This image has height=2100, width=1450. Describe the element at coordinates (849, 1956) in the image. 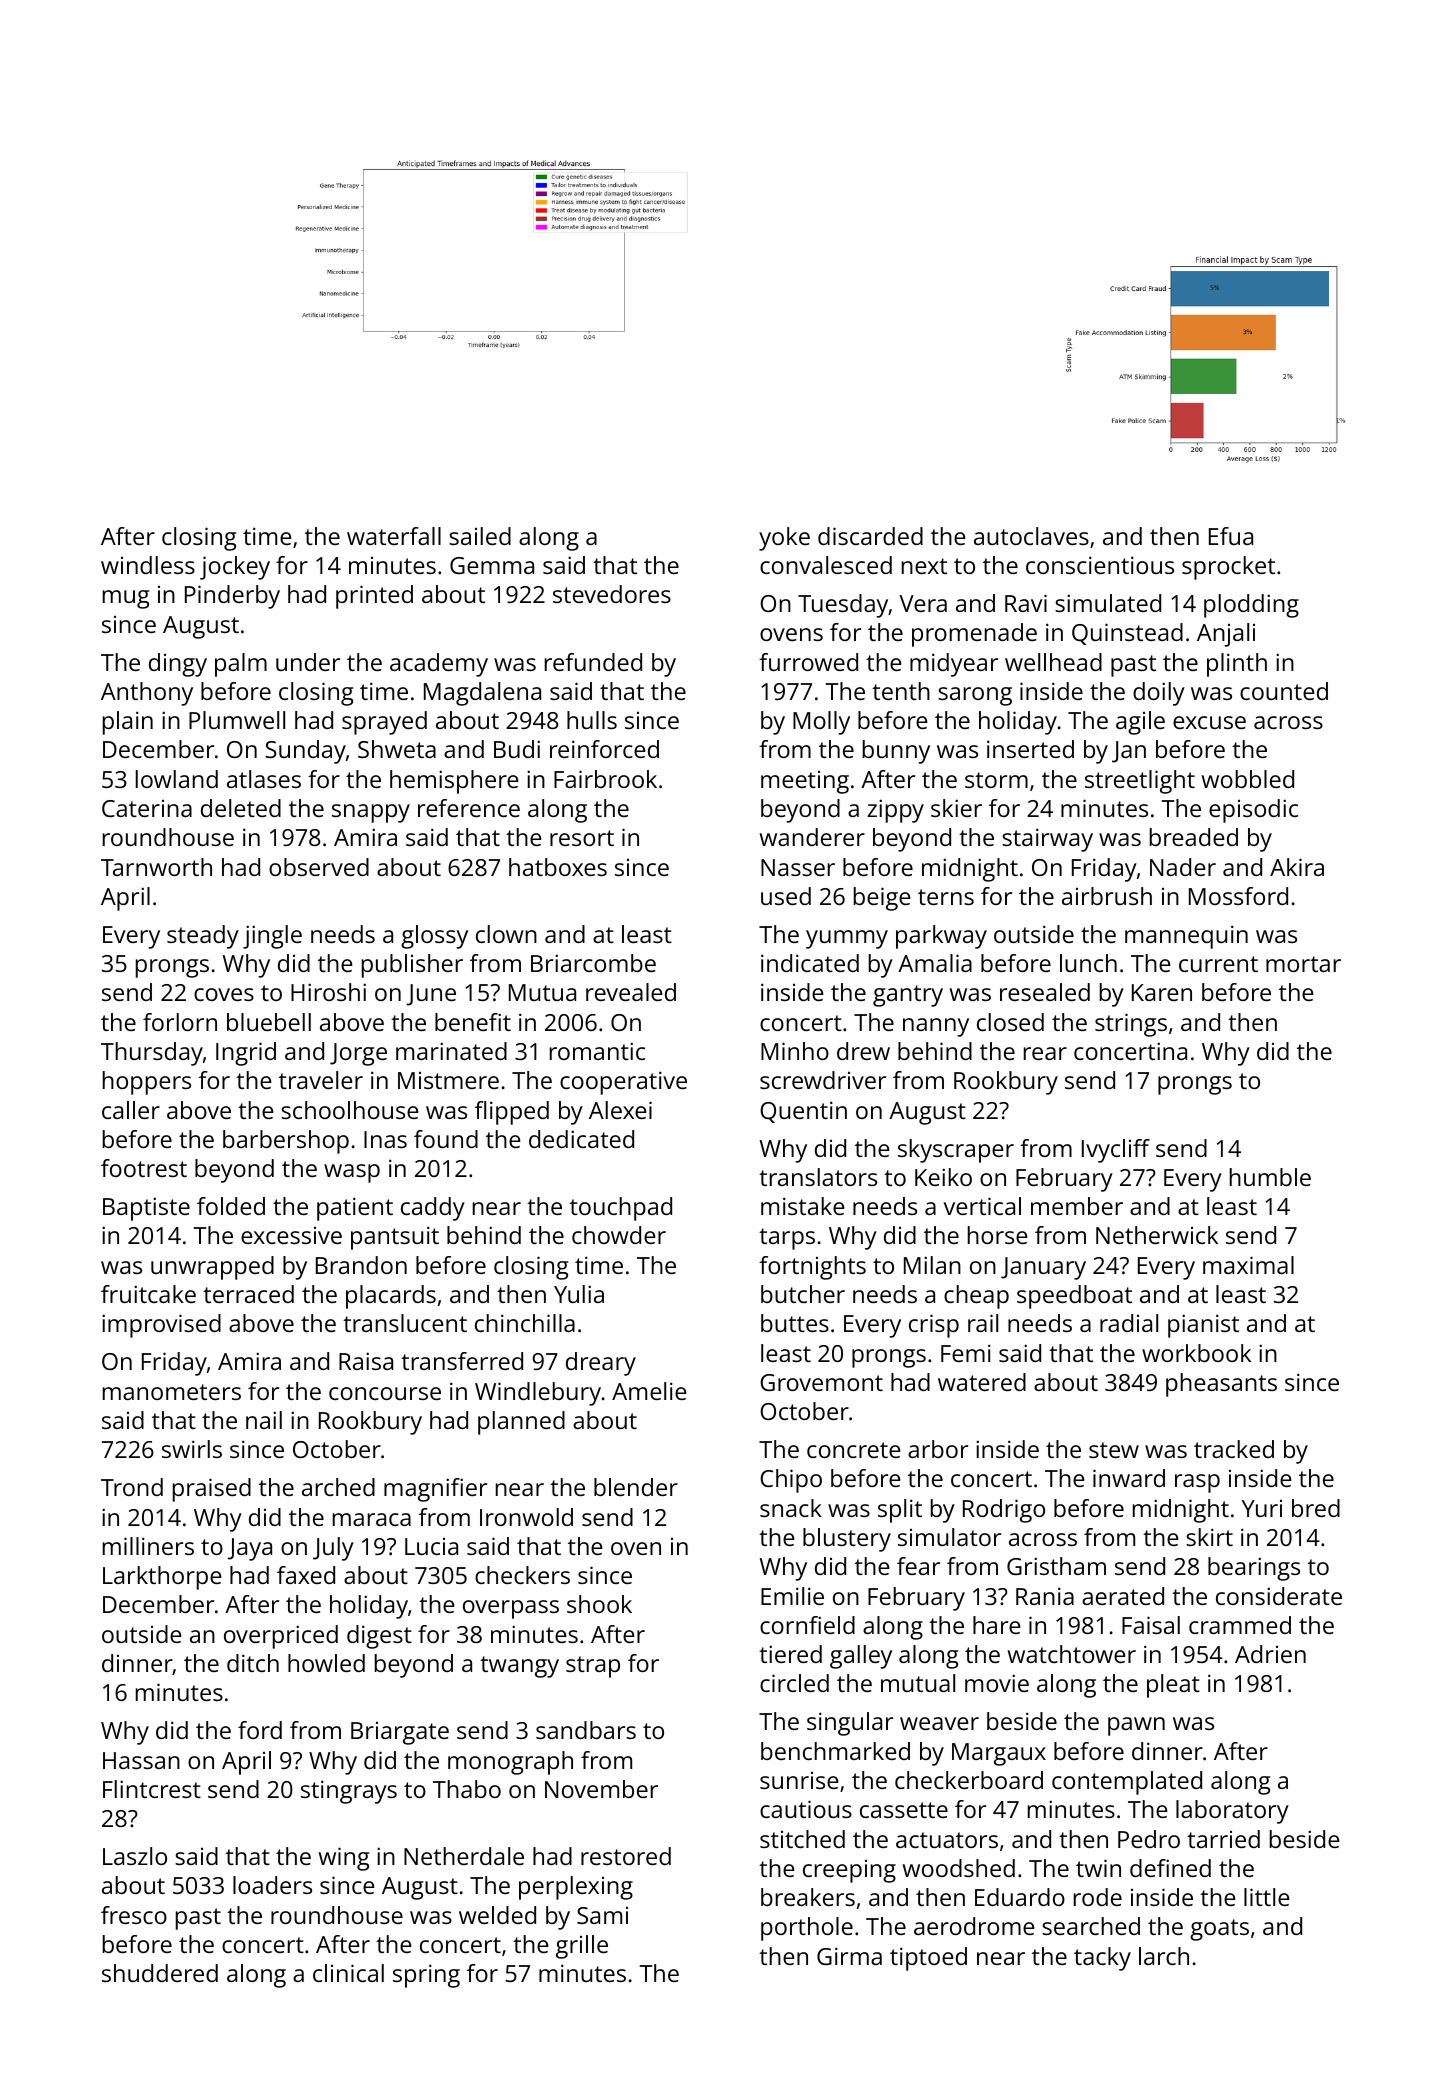

I see `Girma` at that location.
